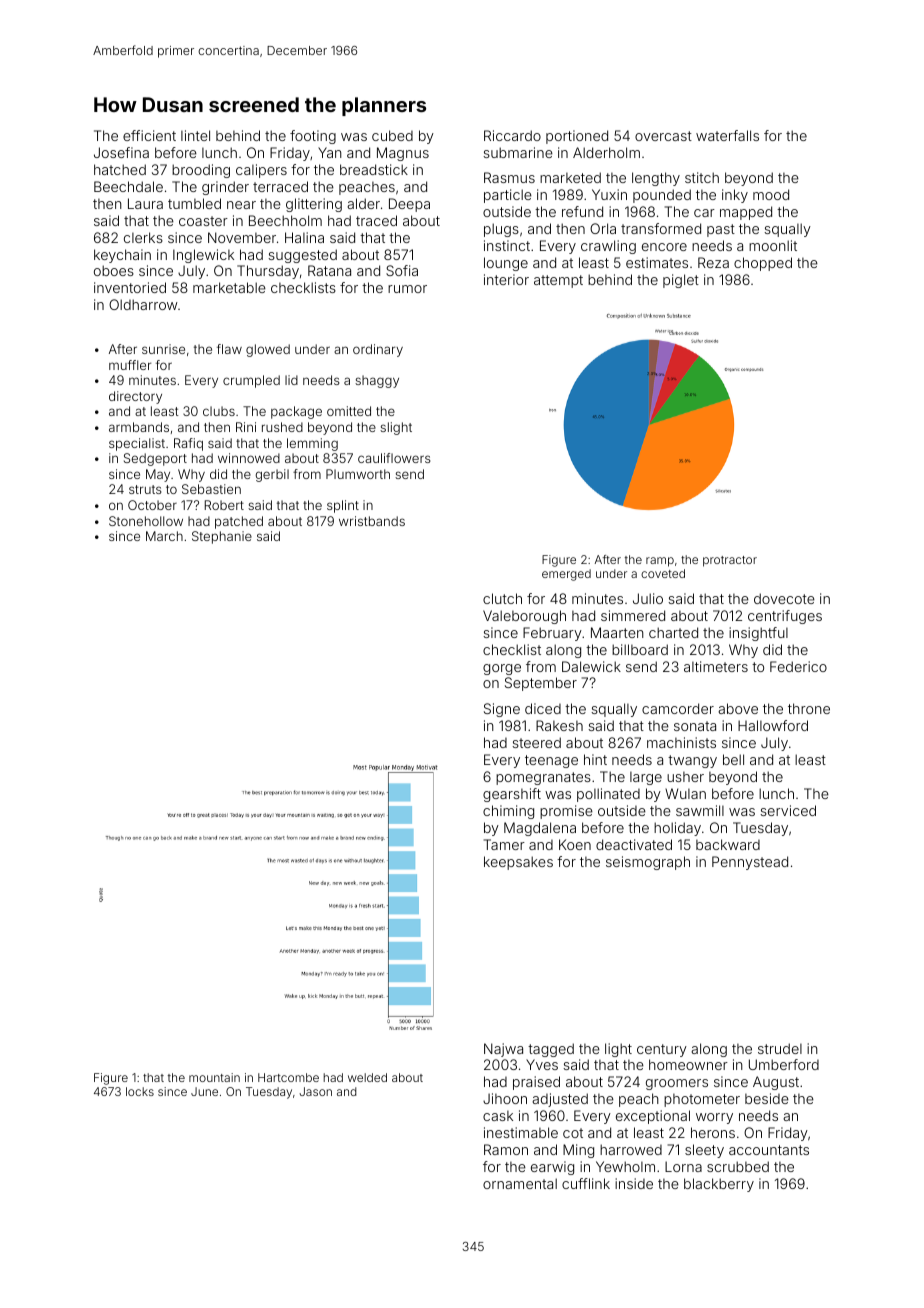 The image size is (924, 1308). What do you see at coordinates (261, 171) in the screenshot?
I see `calipers` at bounding box center [261, 171].
